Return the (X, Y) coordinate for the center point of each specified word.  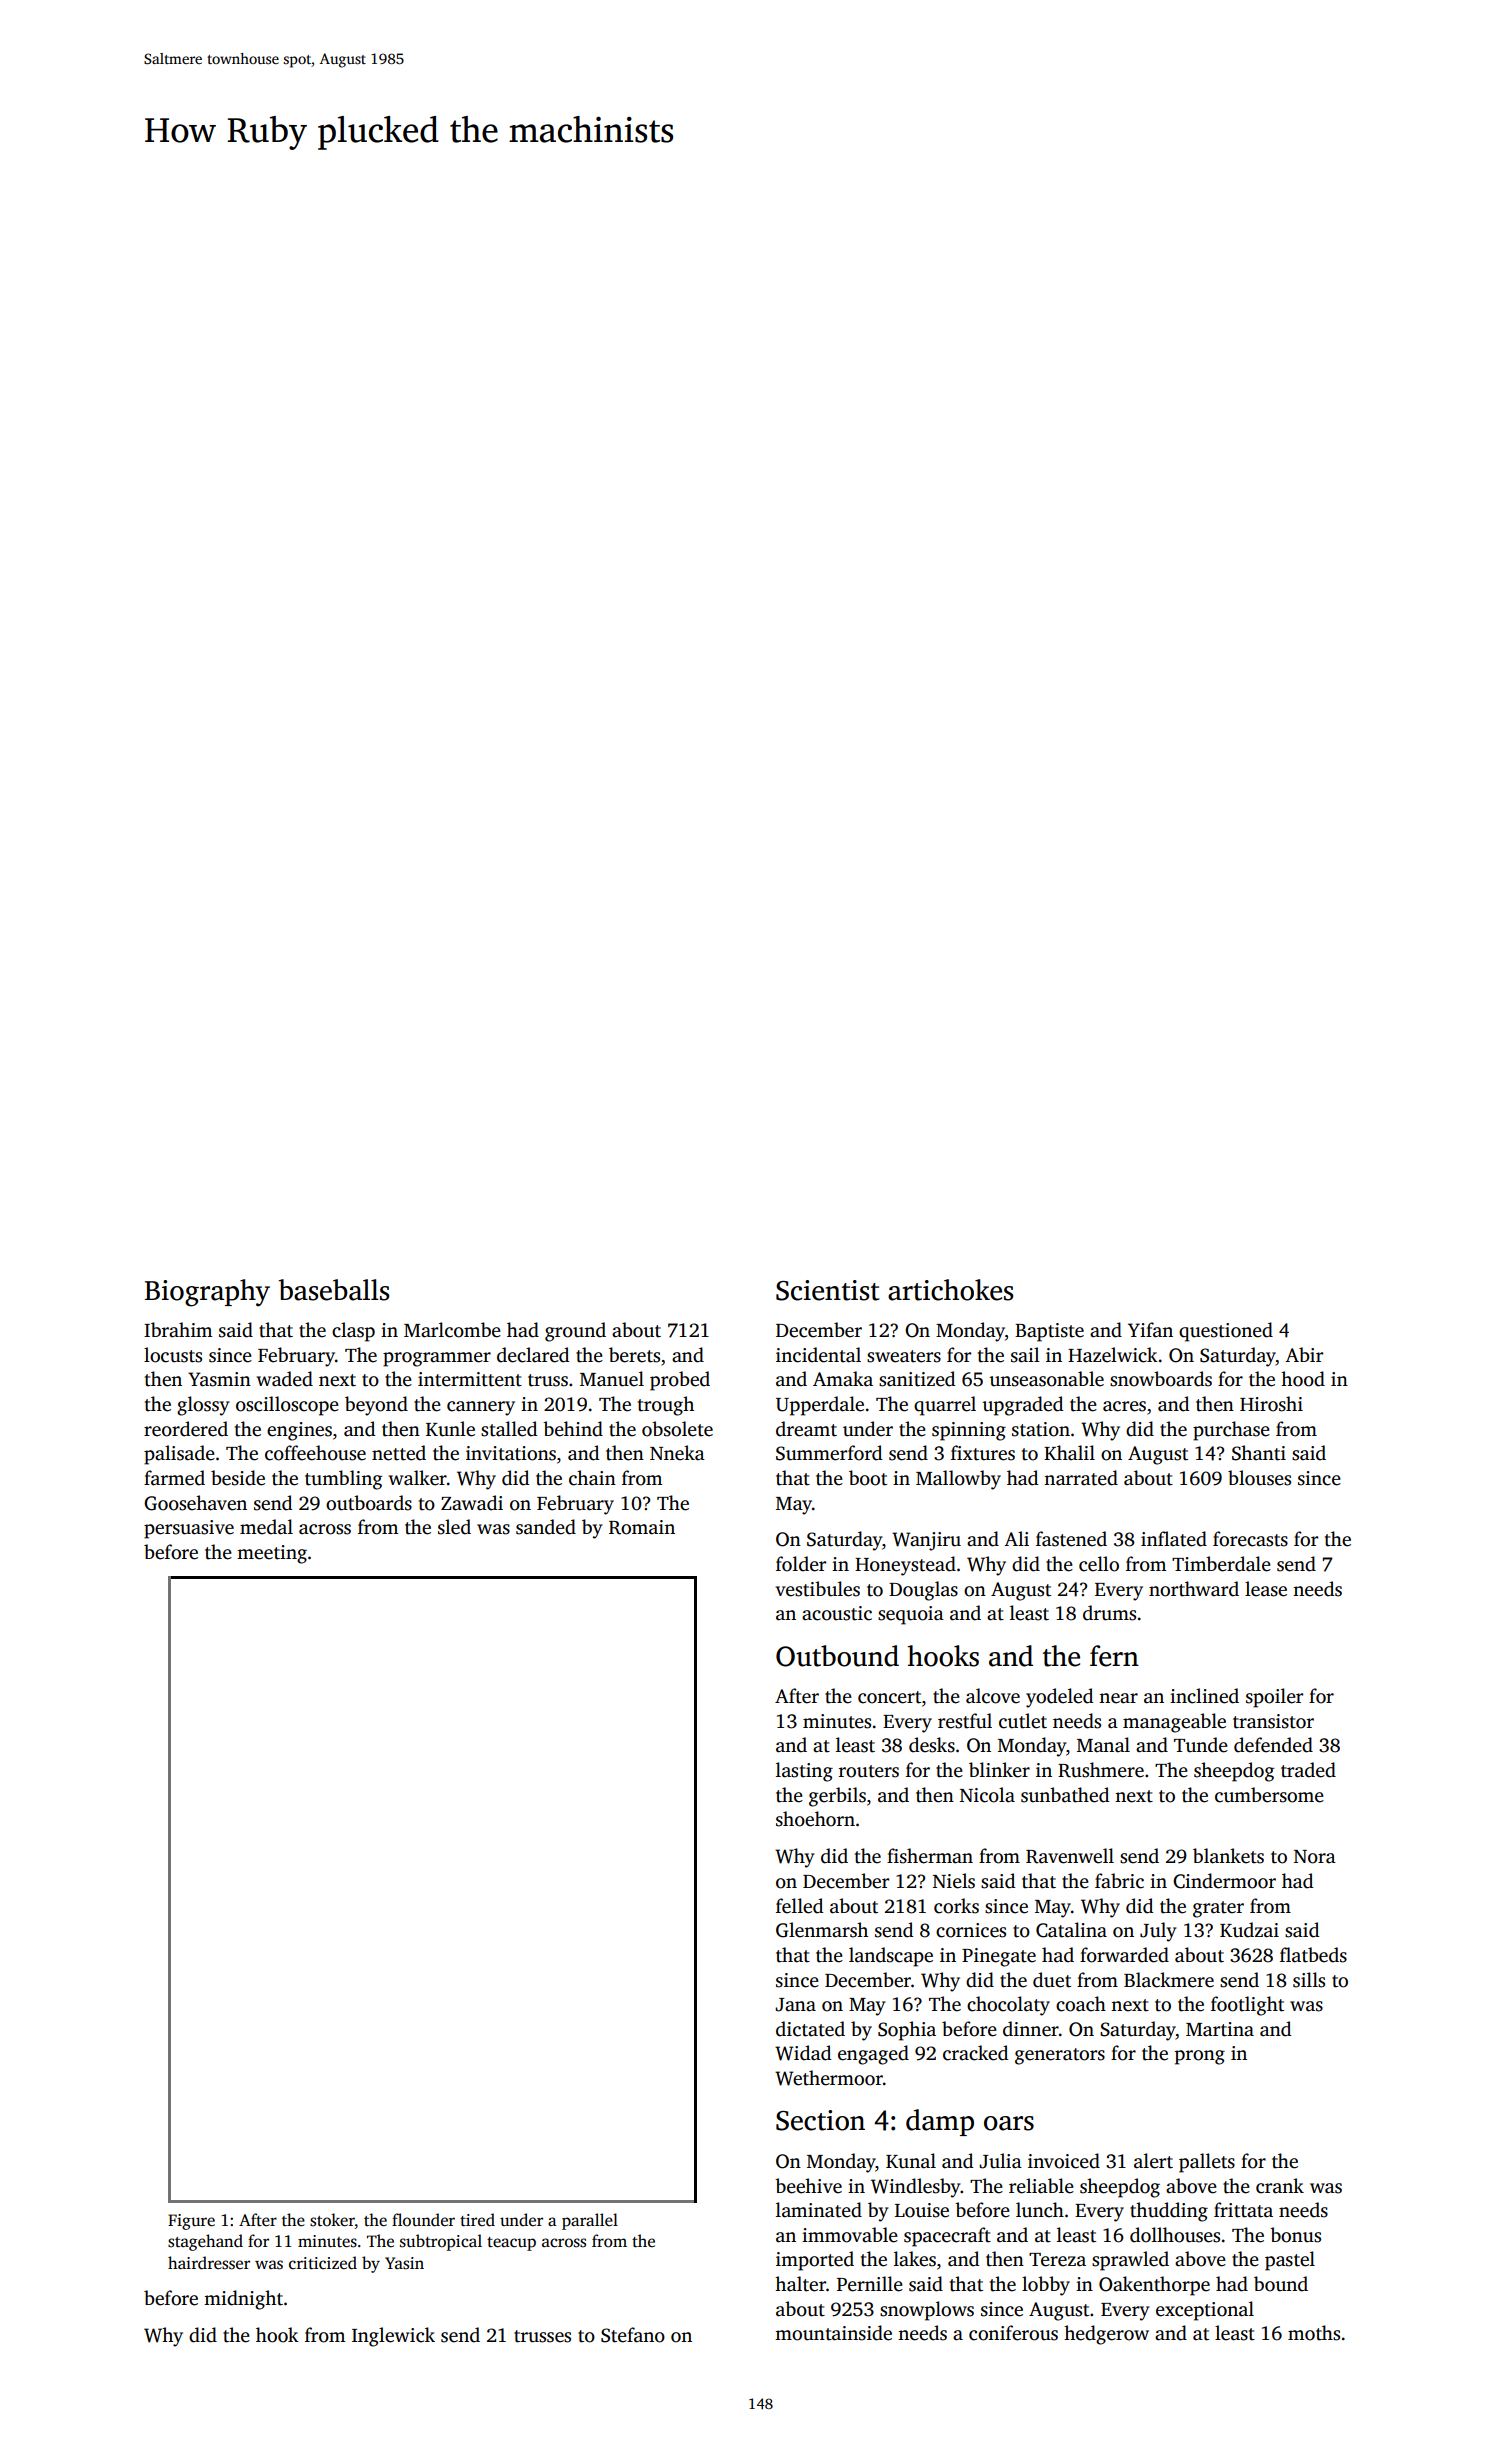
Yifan (1150, 1330)
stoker (332, 2221)
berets (634, 1355)
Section (820, 2120)
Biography (207, 1293)
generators (1060, 2056)
